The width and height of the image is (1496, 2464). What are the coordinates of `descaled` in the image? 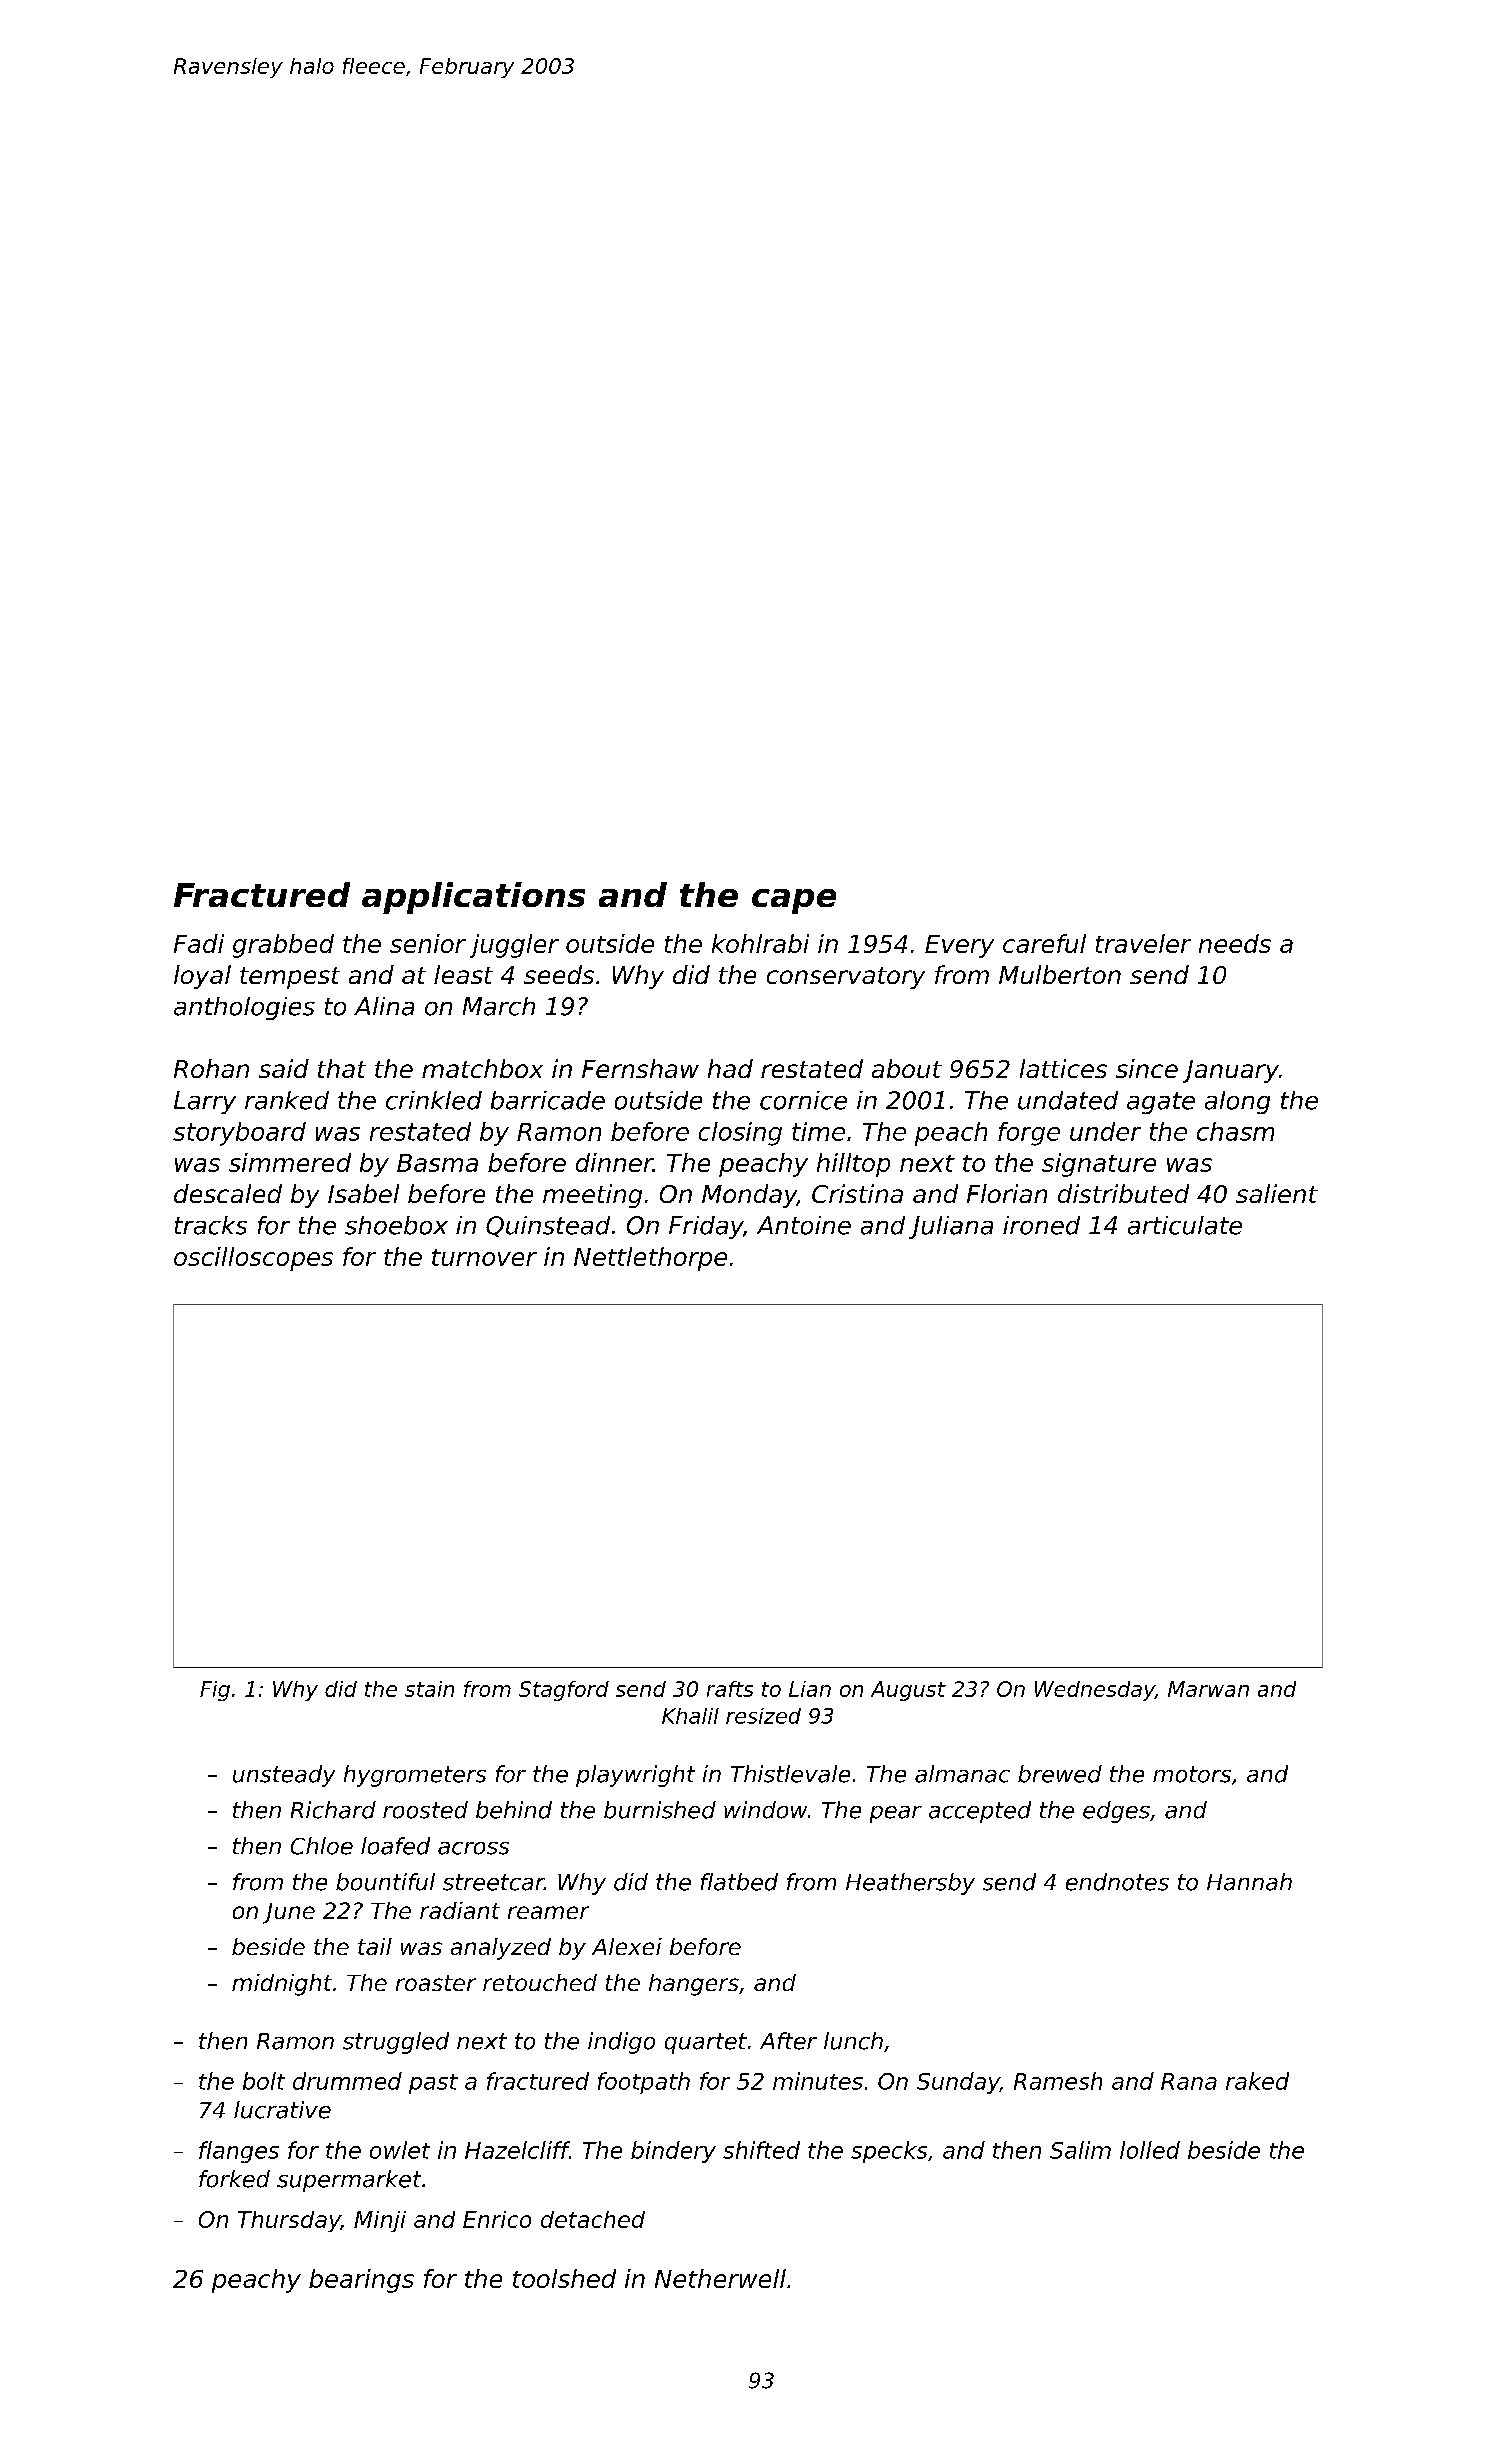 It's located at (228, 1193).
